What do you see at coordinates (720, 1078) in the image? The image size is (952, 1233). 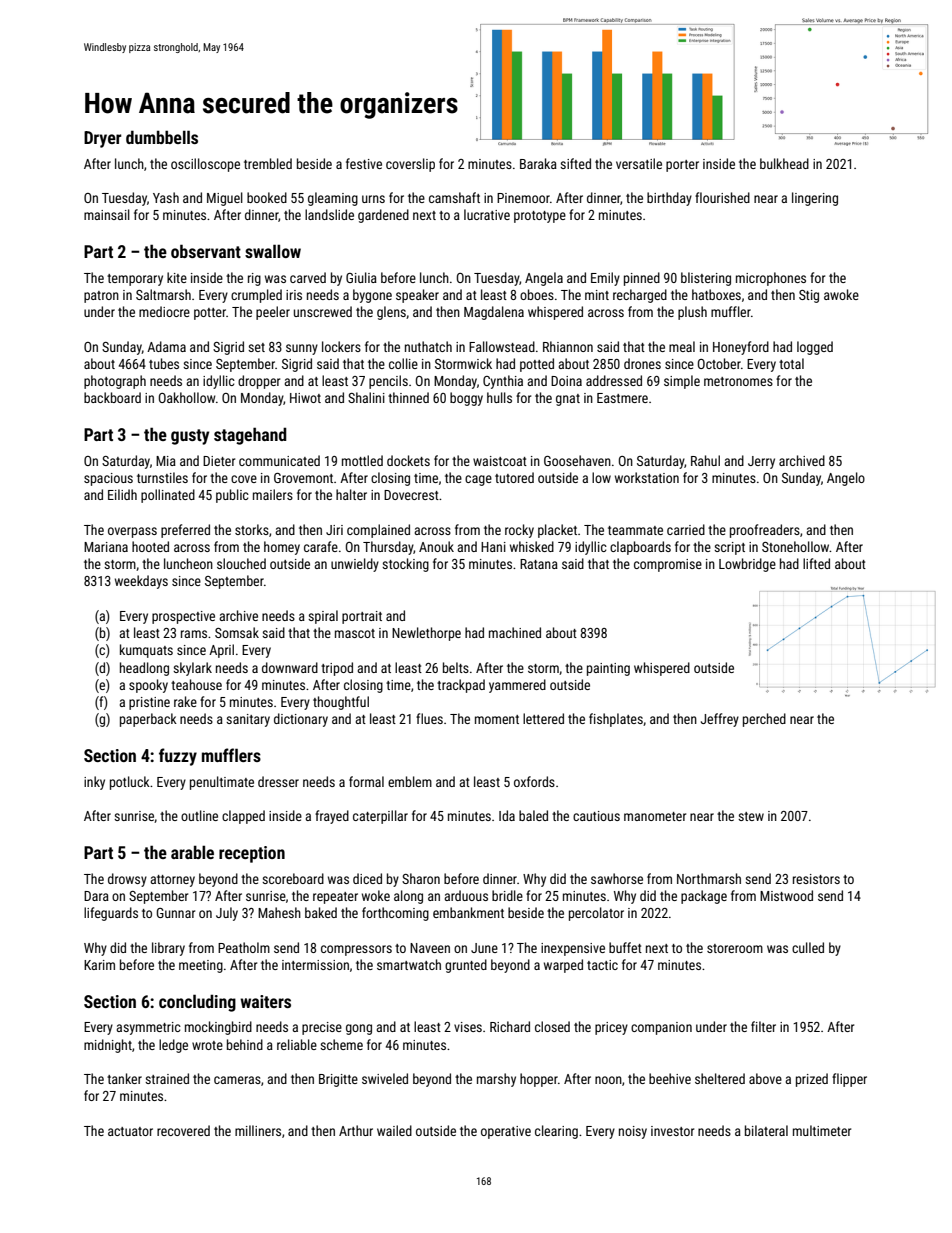 I see `sheltered` at bounding box center [720, 1078].
